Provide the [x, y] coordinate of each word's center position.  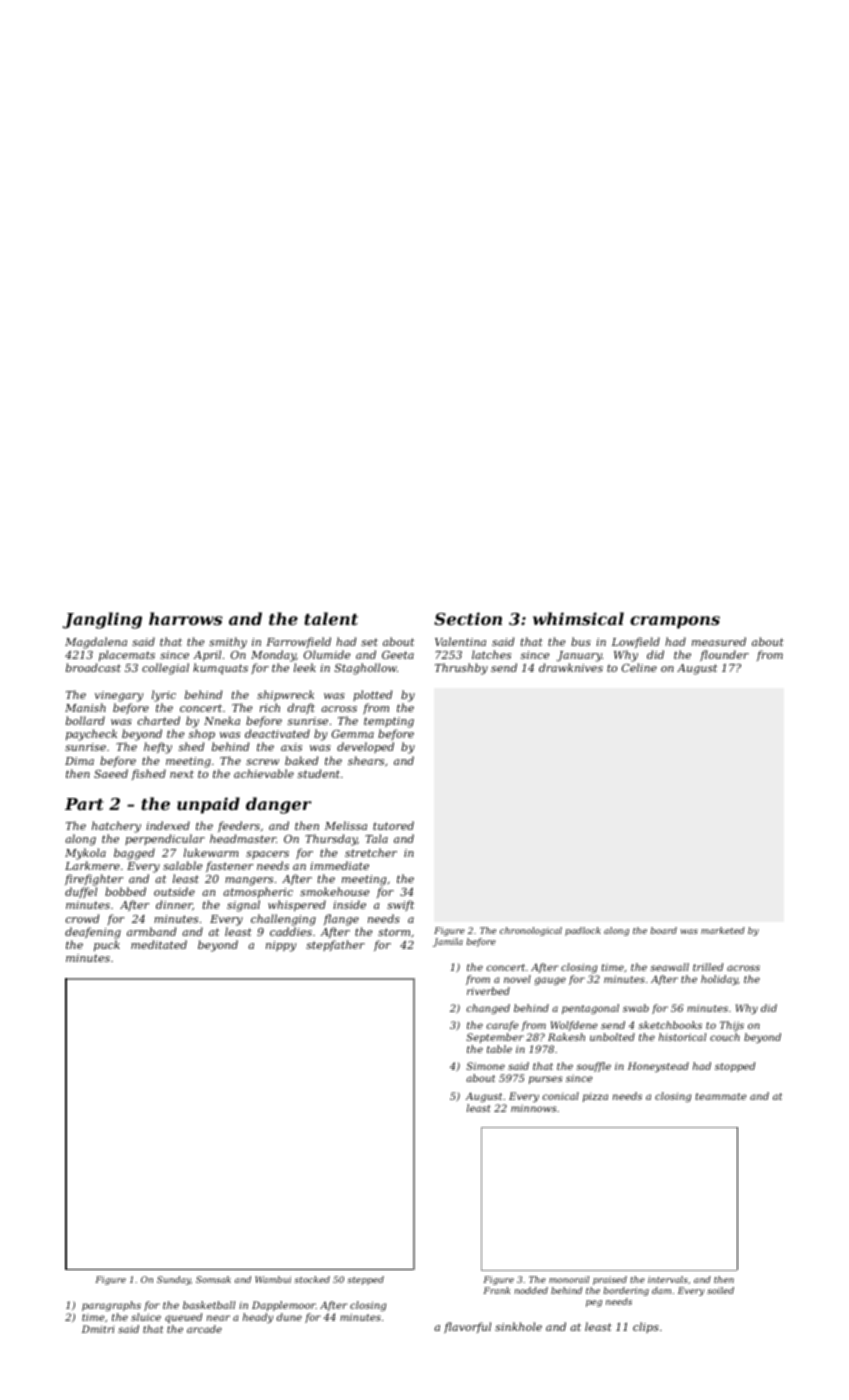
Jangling [102, 620]
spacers [267, 855]
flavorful [467, 1327]
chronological [531, 931]
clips [646, 1327]
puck [107, 945]
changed [488, 1009]
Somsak [213, 1279]
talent [331, 618]
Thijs [732, 1026]
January [579, 656]
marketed [723, 930]
